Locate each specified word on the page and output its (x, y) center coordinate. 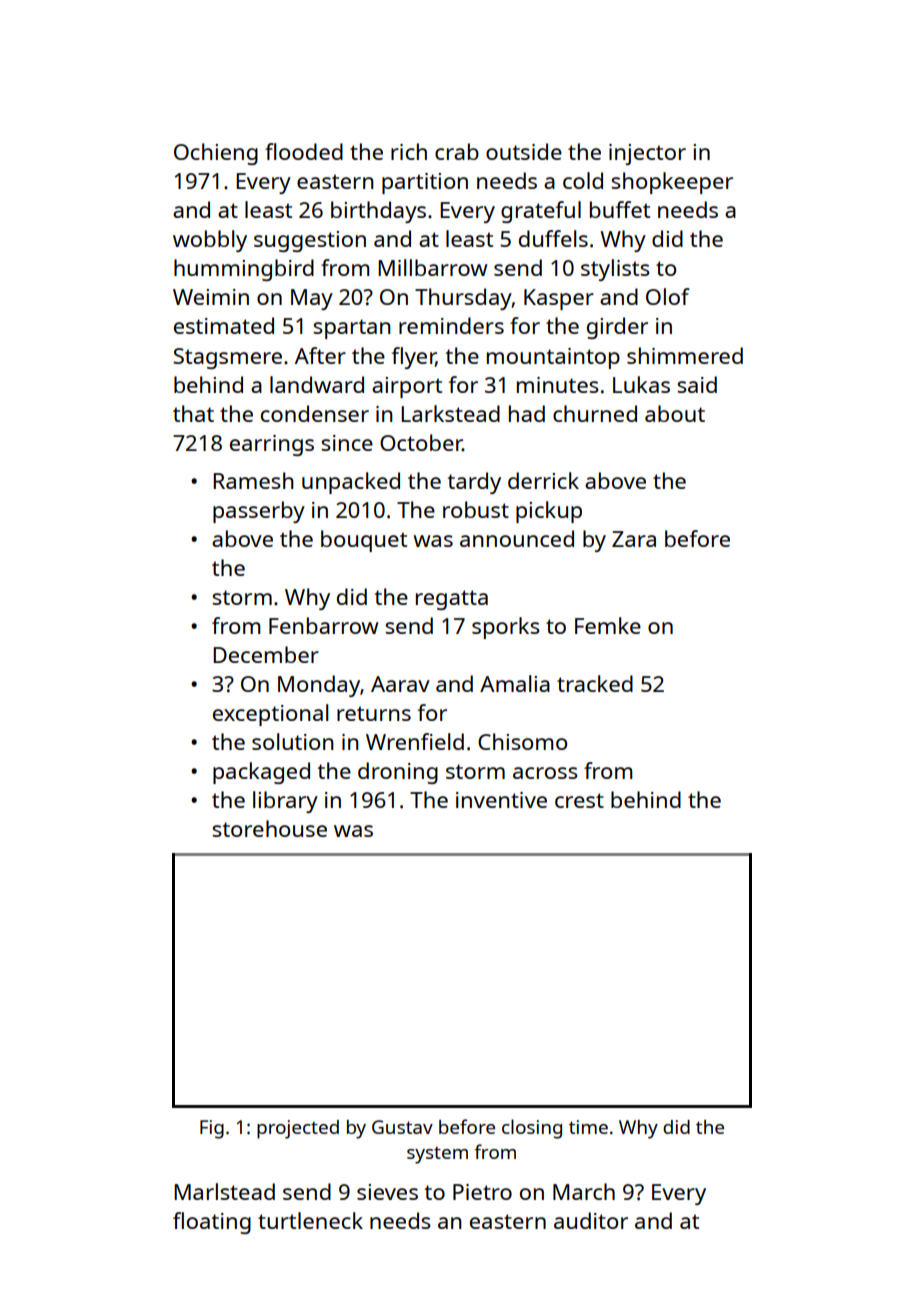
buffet (620, 209)
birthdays (378, 212)
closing (532, 1129)
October (421, 442)
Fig (212, 1129)
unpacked (351, 483)
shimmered (685, 355)
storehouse (269, 828)
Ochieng (216, 154)
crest (579, 800)
